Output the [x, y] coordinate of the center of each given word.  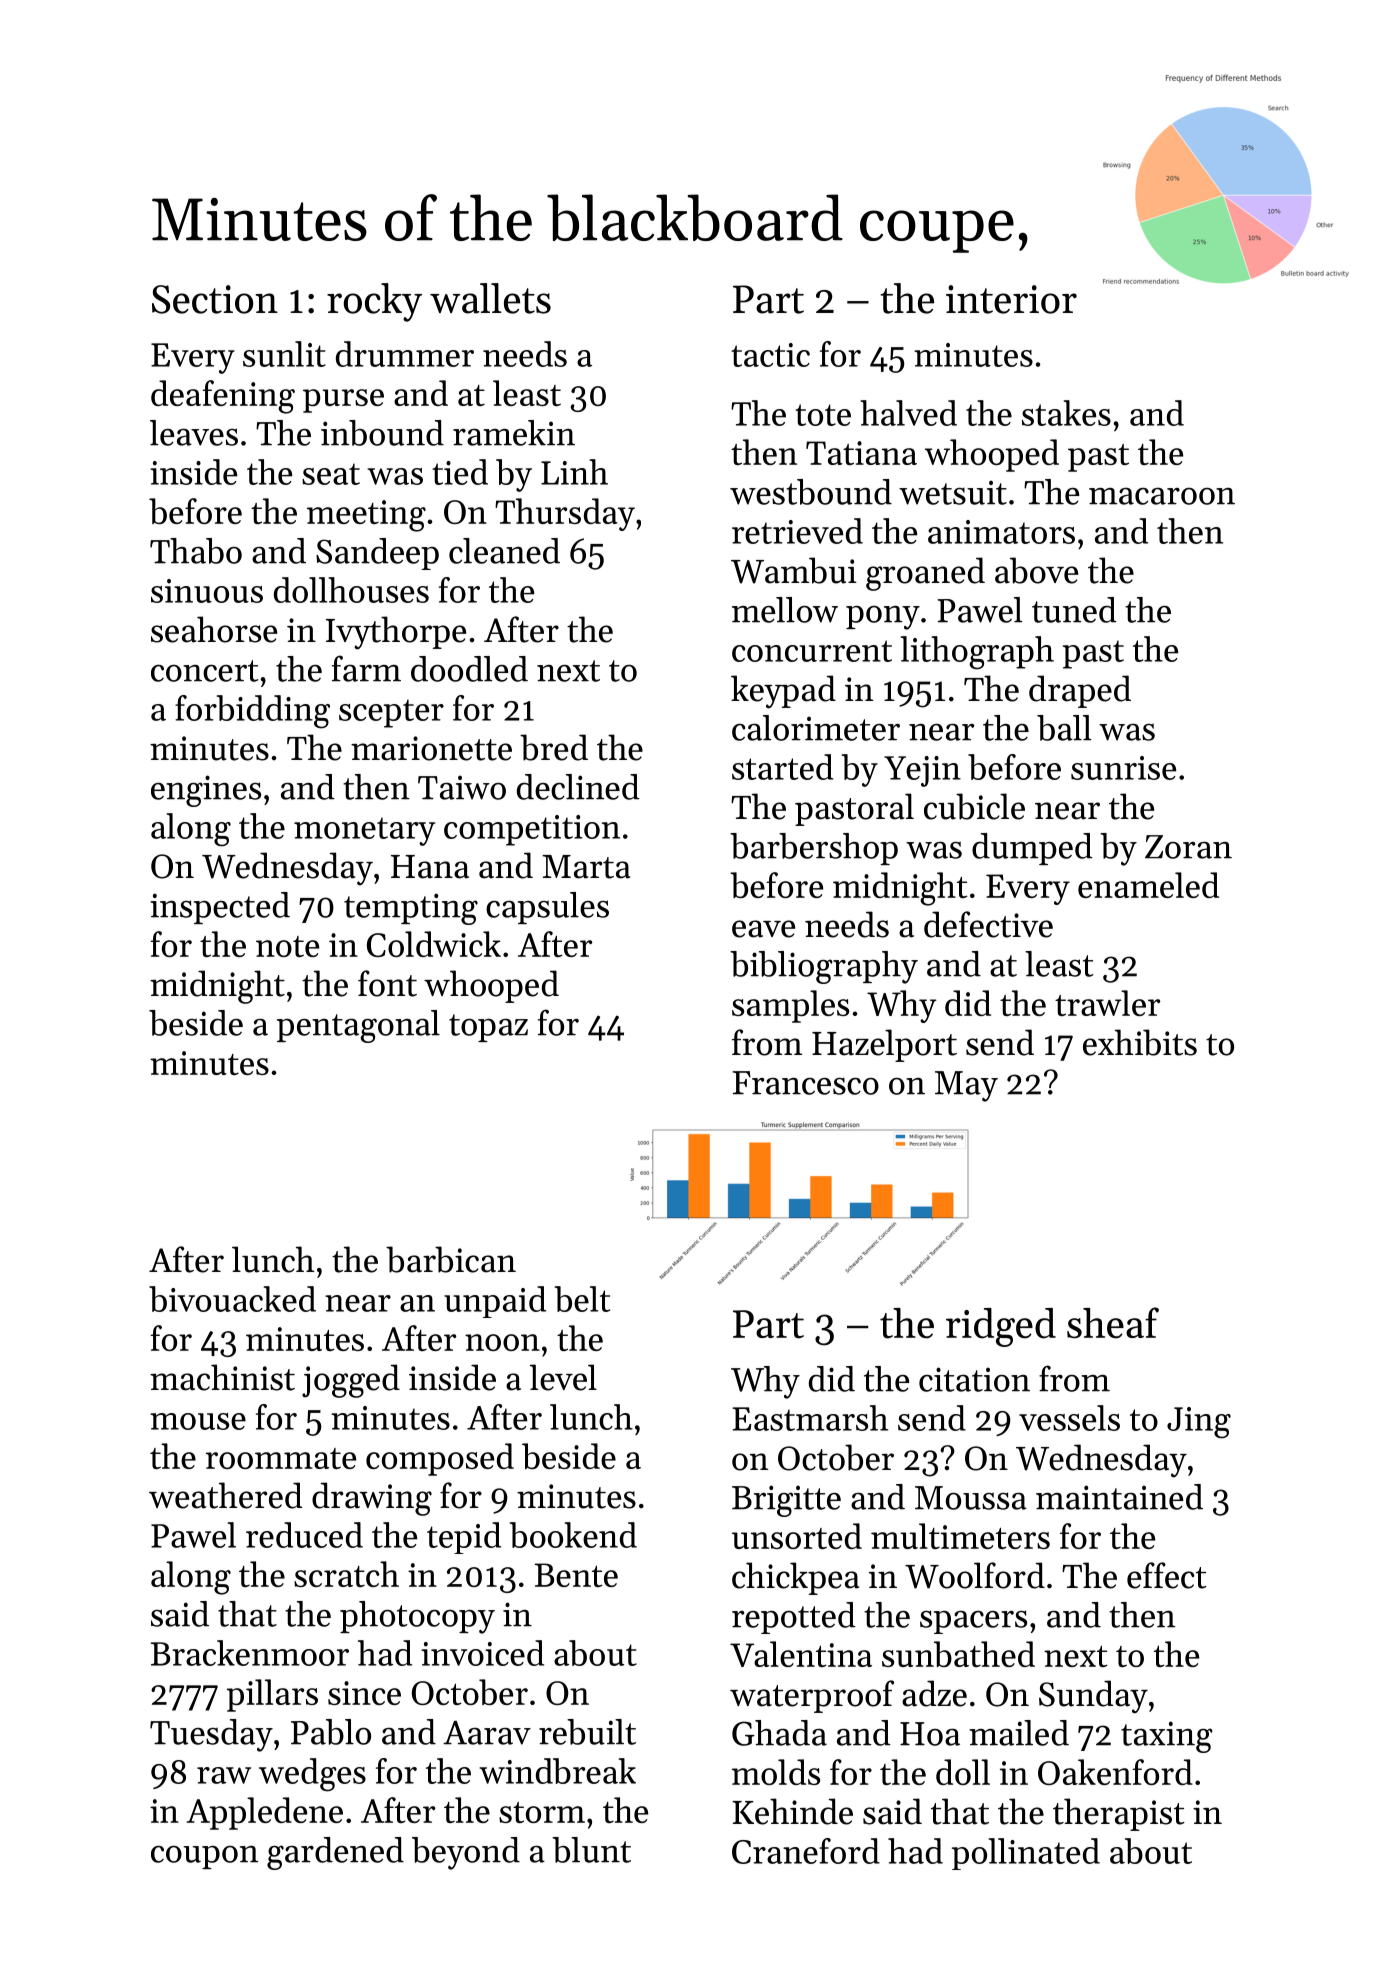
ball [1064, 728]
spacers [973, 1622]
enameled [1148, 885]
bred [554, 747]
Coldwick [434, 944]
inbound [382, 433]
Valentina [801, 1654]
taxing [1167, 1737]
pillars [272, 1695]
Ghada [779, 1733]
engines [206, 791]
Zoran [1188, 847]
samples [790, 1006]
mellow [785, 610]
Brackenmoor [250, 1653]
